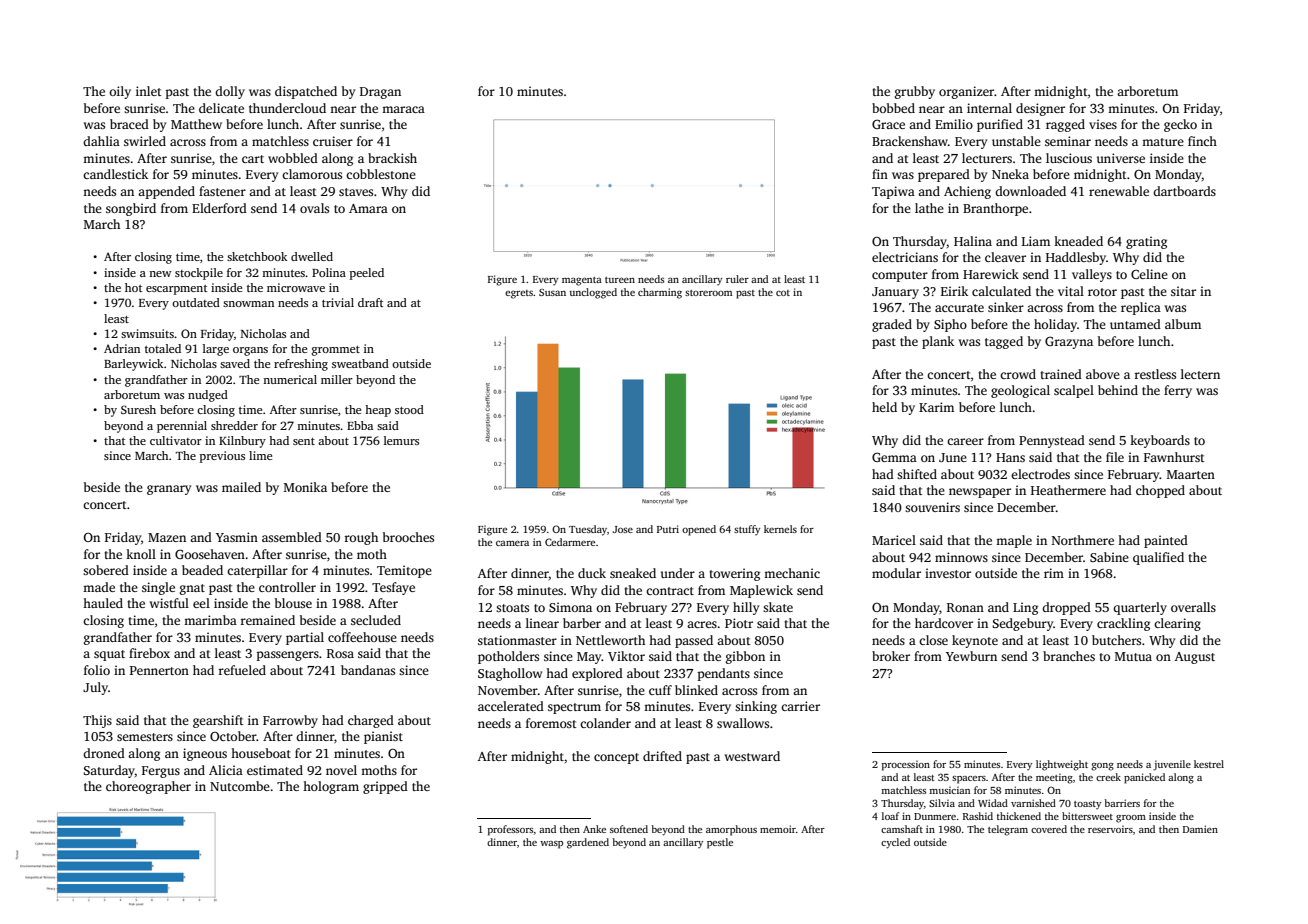 The image size is (1308, 924). What do you see at coordinates (551, 845) in the page?
I see `wasp` at bounding box center [551, 845].
